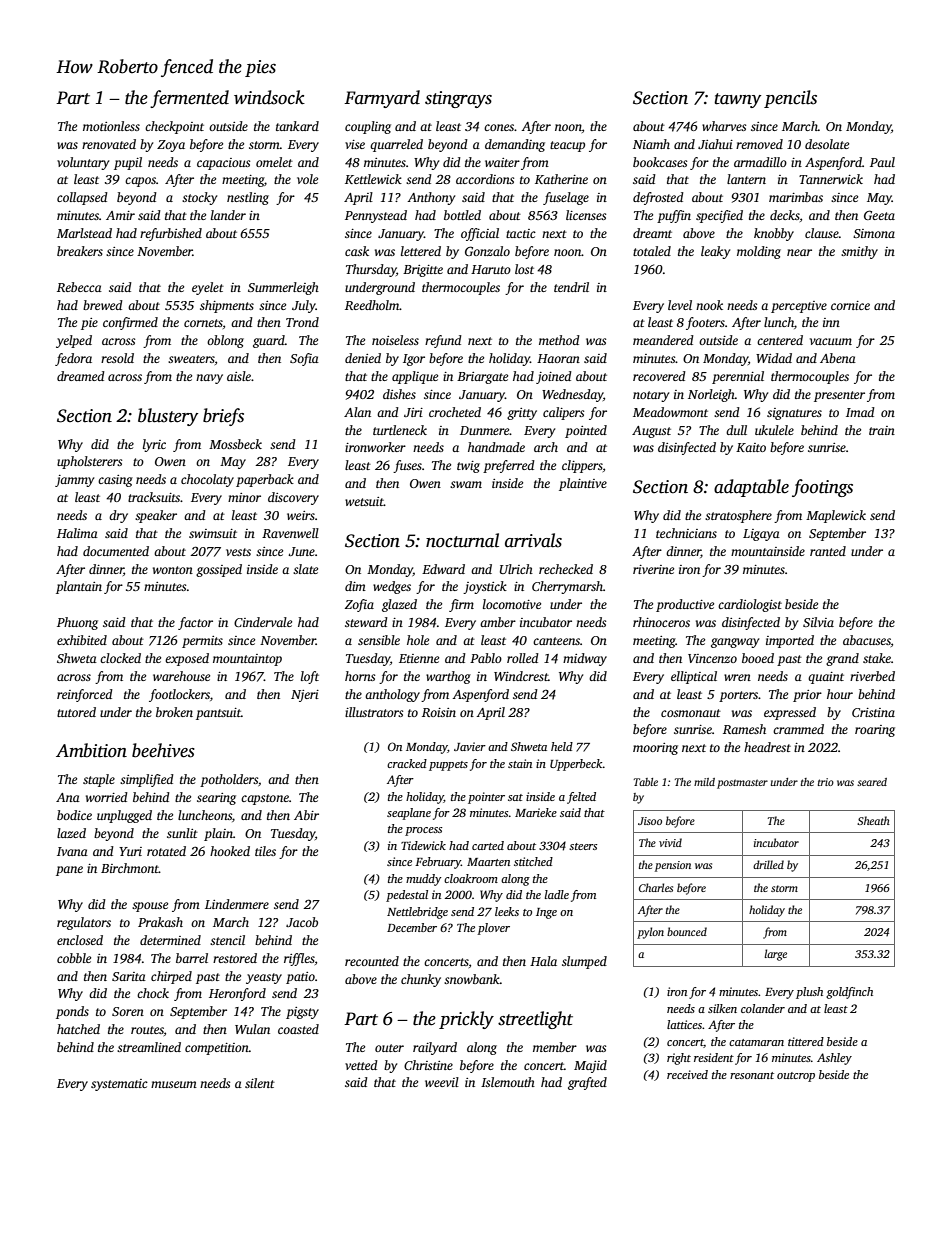 This screenshot has width=952, height=1233. What do you see at coordinates (882, 430) in the screenshot?
I see `train` at bounding box center [882, 430].
